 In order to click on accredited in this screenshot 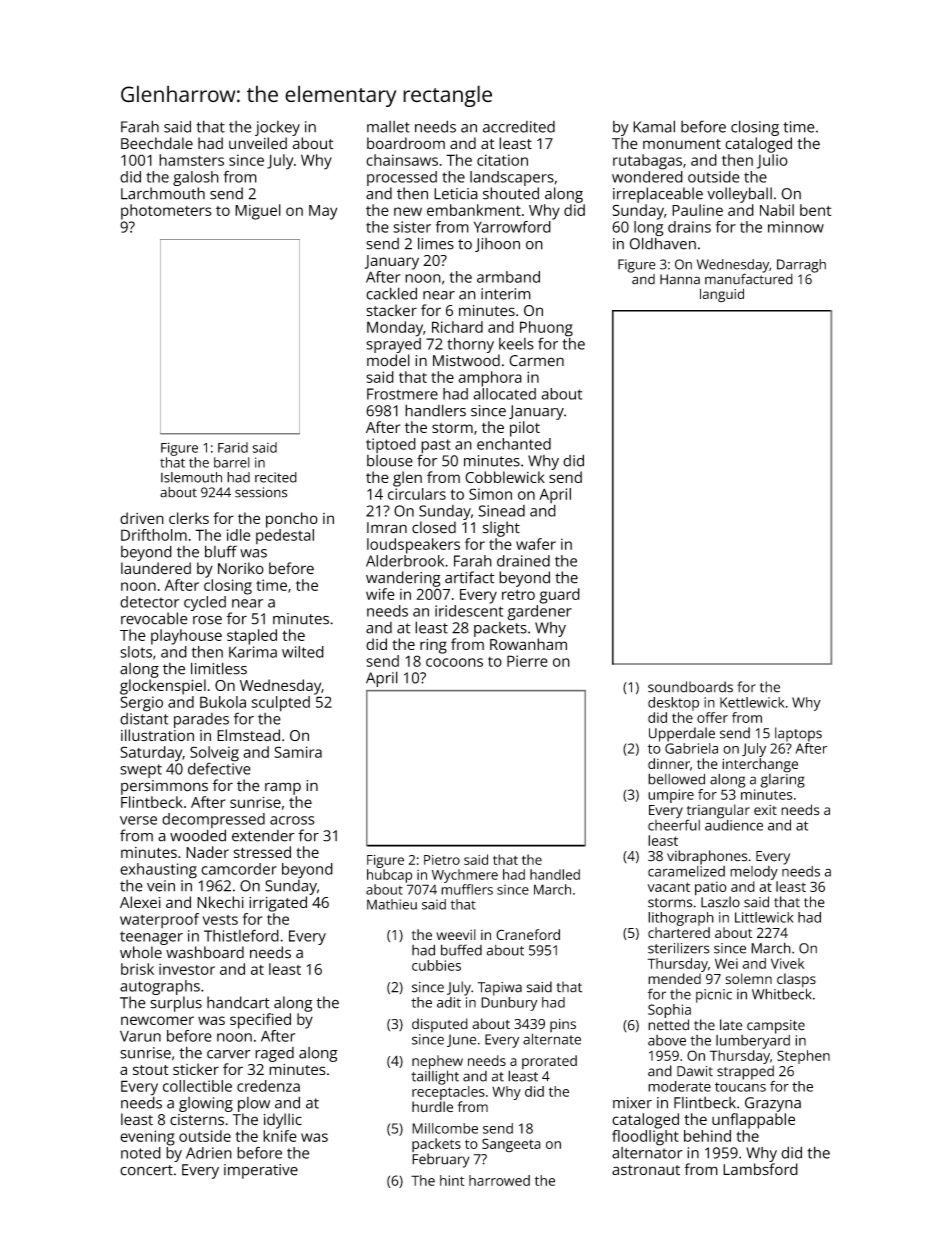, I will do `click(519, 127)`.
